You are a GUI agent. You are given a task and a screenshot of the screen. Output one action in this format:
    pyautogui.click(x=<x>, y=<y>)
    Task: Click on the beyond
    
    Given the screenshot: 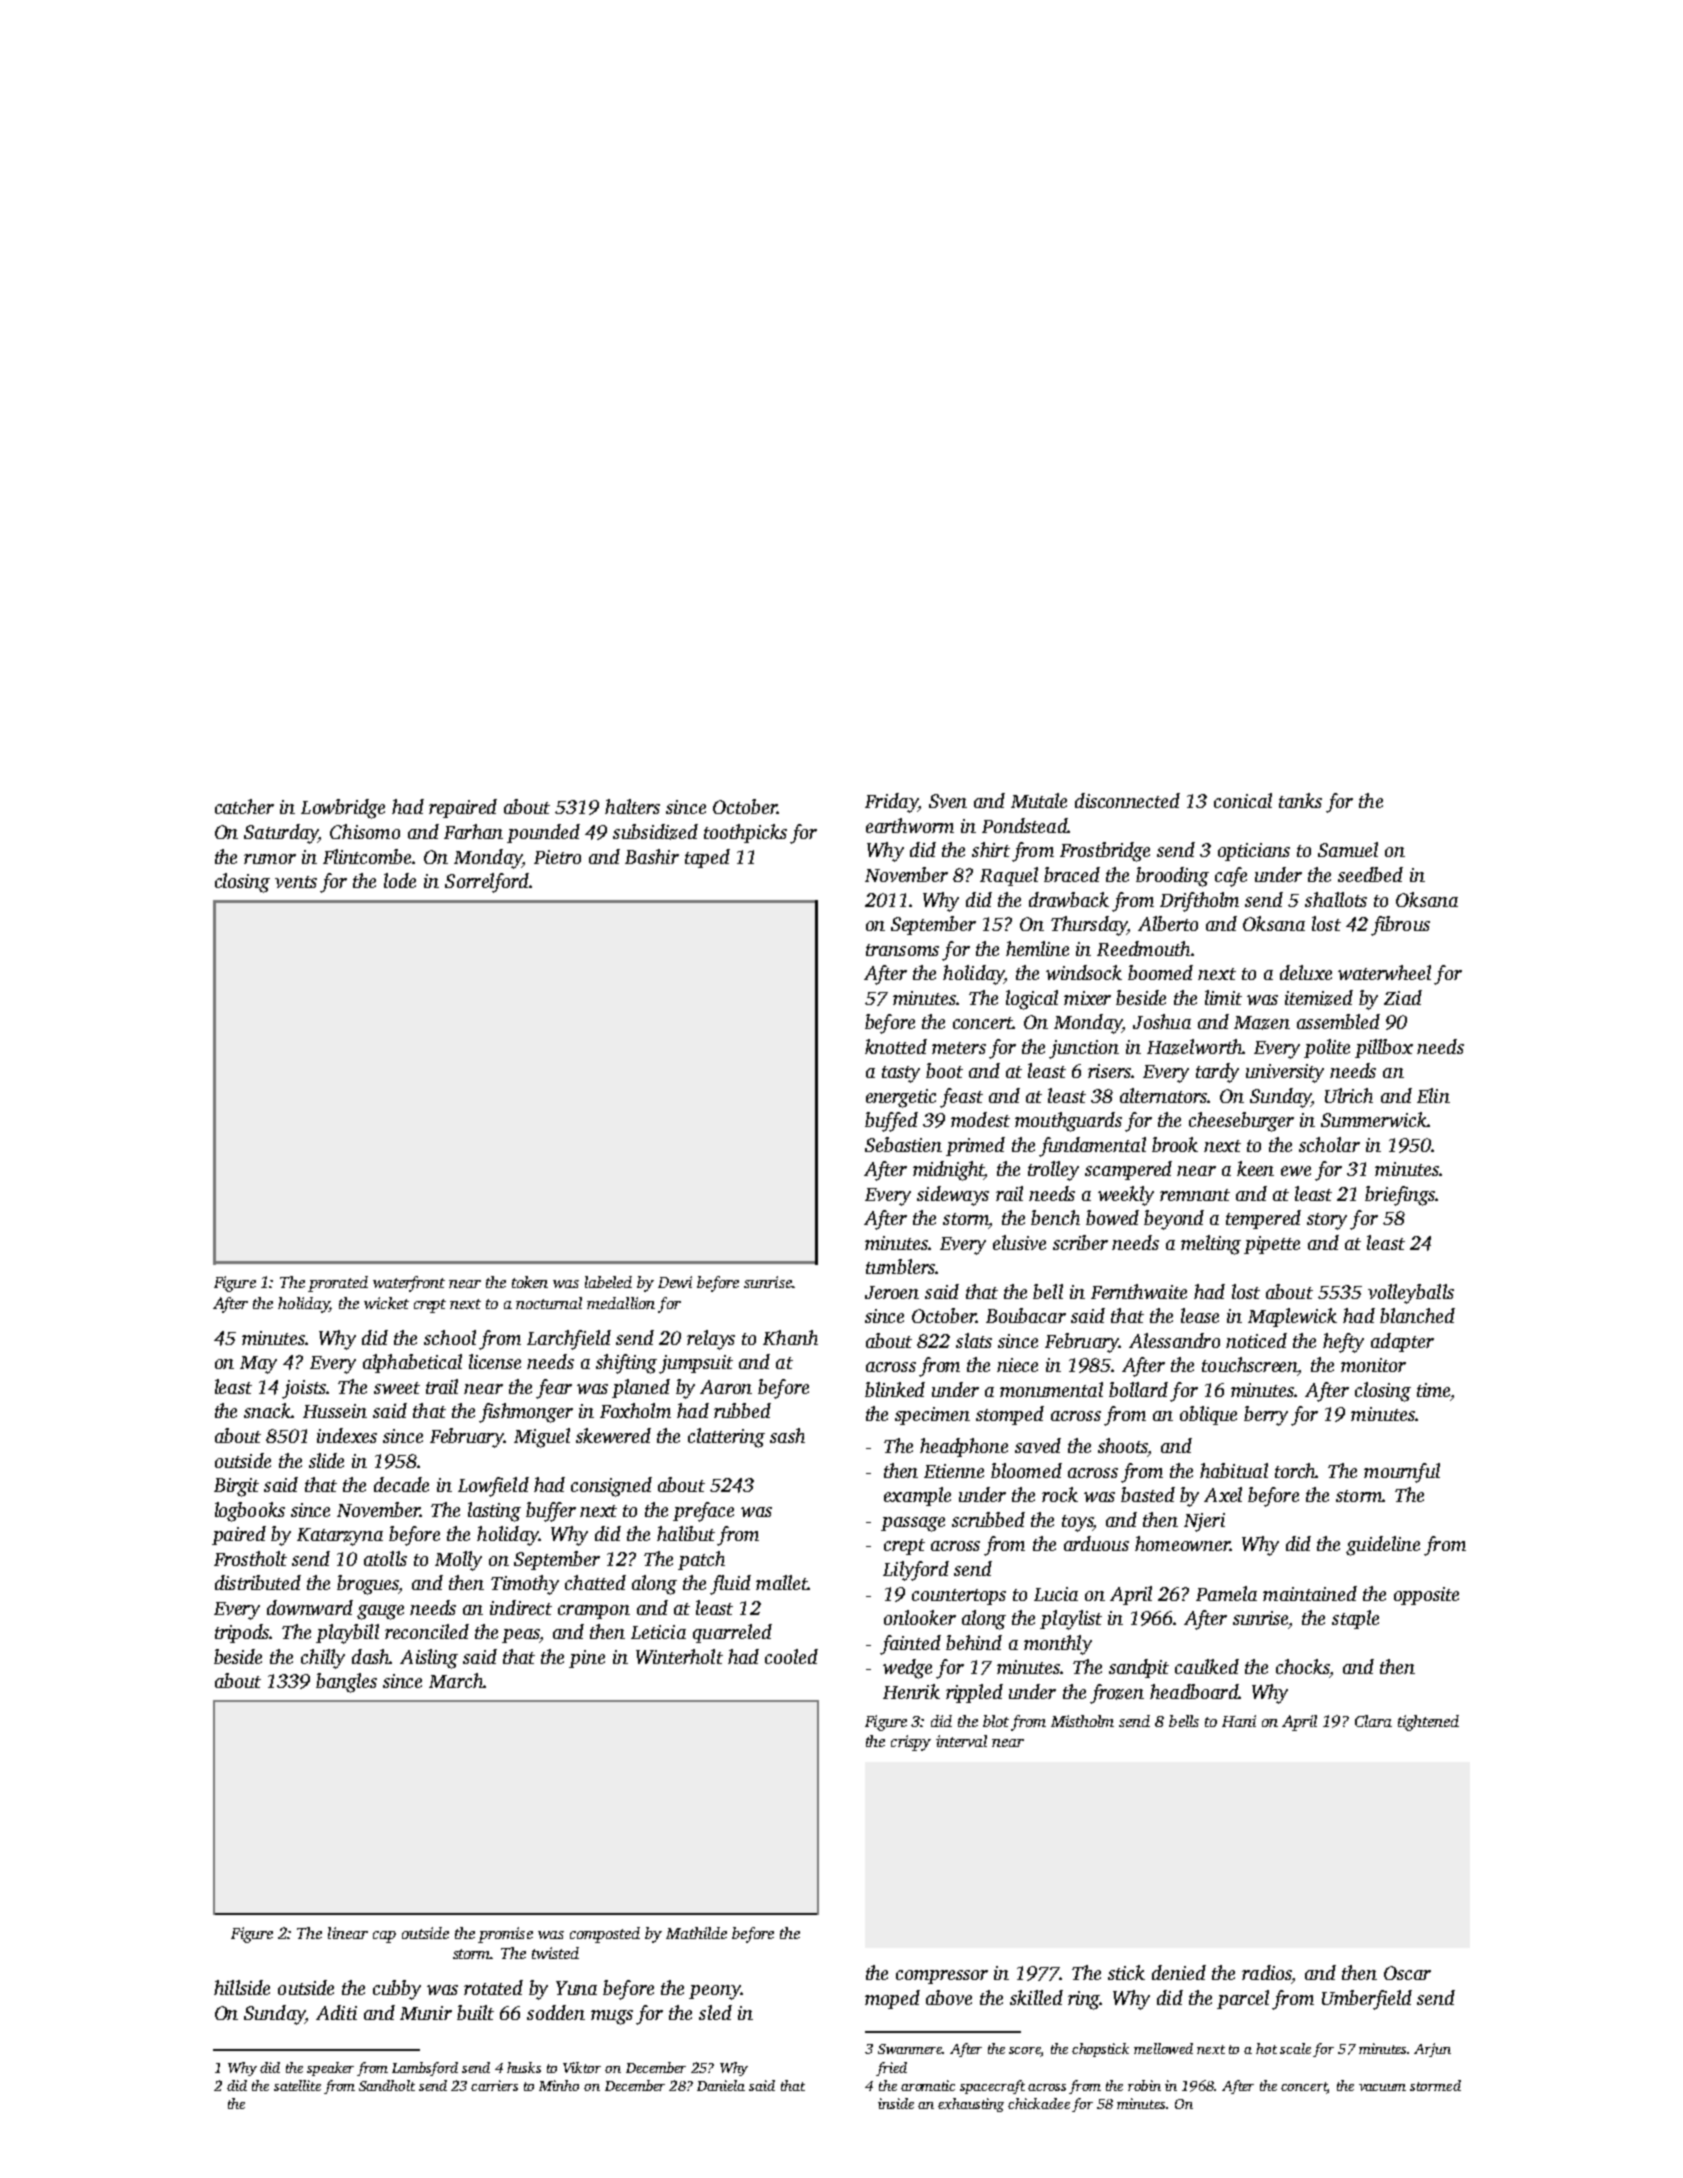 What is the action you would take?
    pyautogui.click(x=1174, y=1220)
